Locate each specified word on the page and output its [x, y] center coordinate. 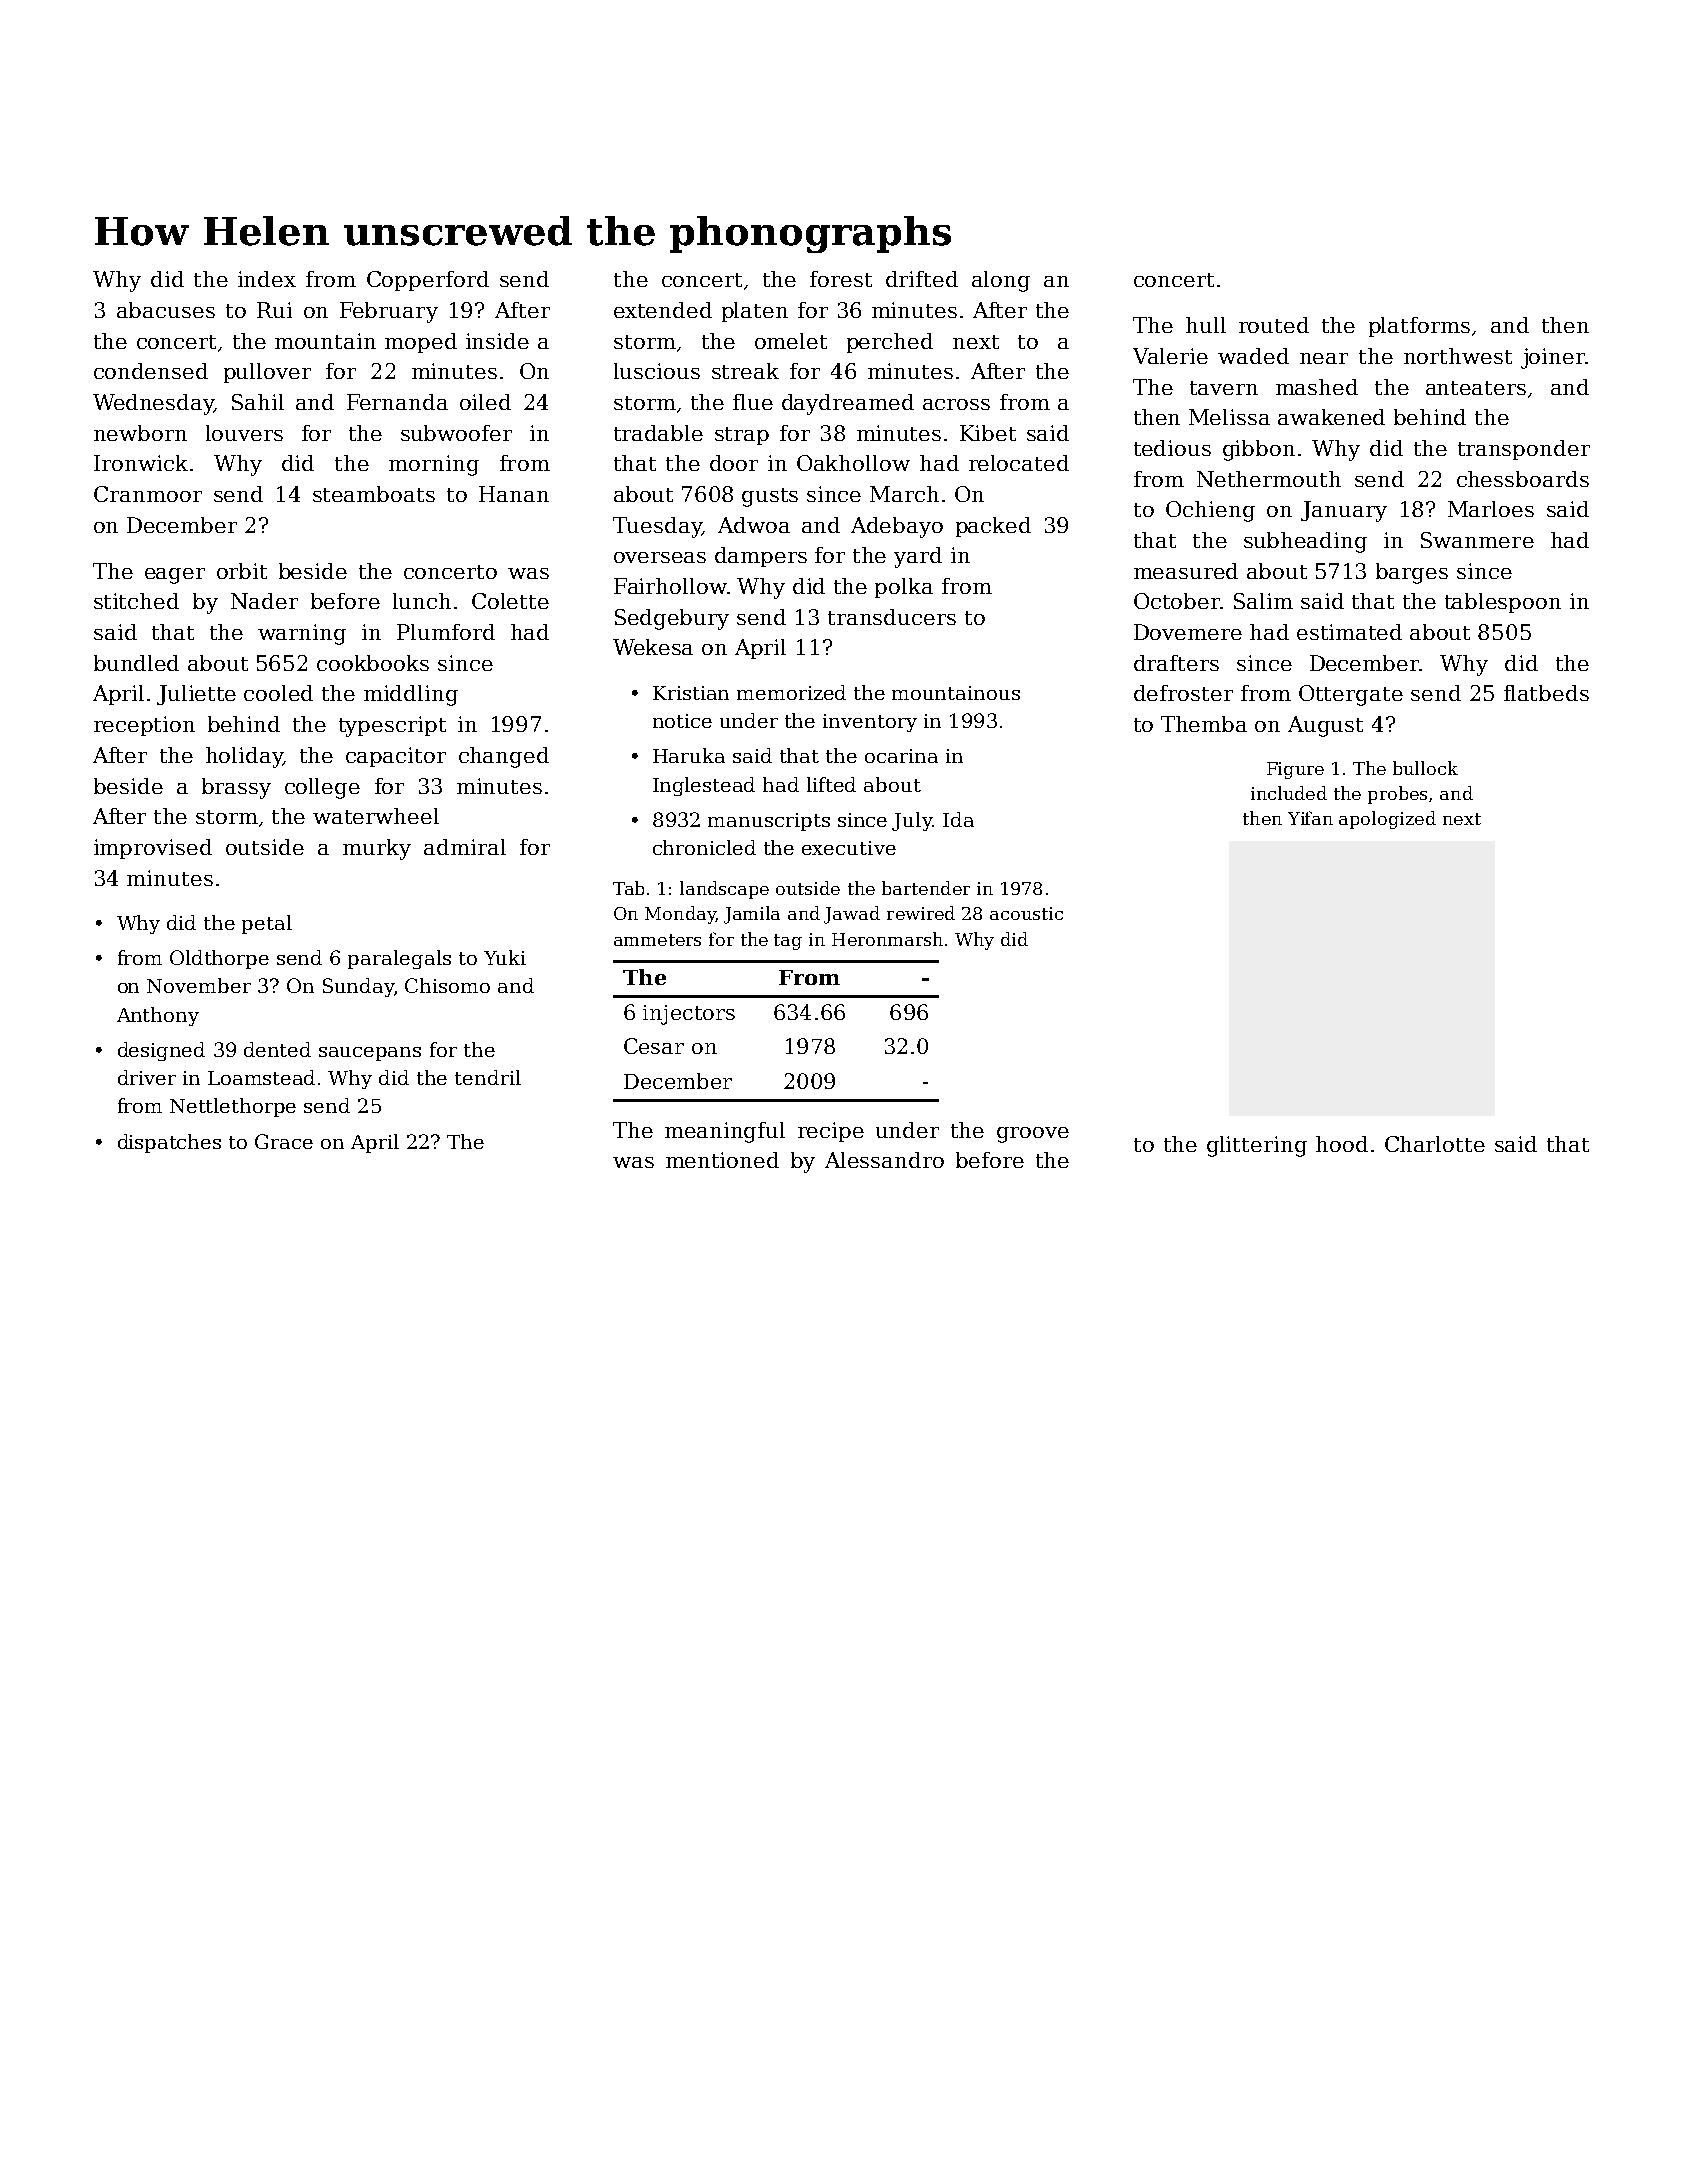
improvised [153, 849]
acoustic [1026, 913]
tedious [1172, 448]
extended [663, 310]
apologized [1387, 820]
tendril [488, 1077]
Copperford [428, 281]
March [904, 494]
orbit [242, 571]
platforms [1419, 327]
